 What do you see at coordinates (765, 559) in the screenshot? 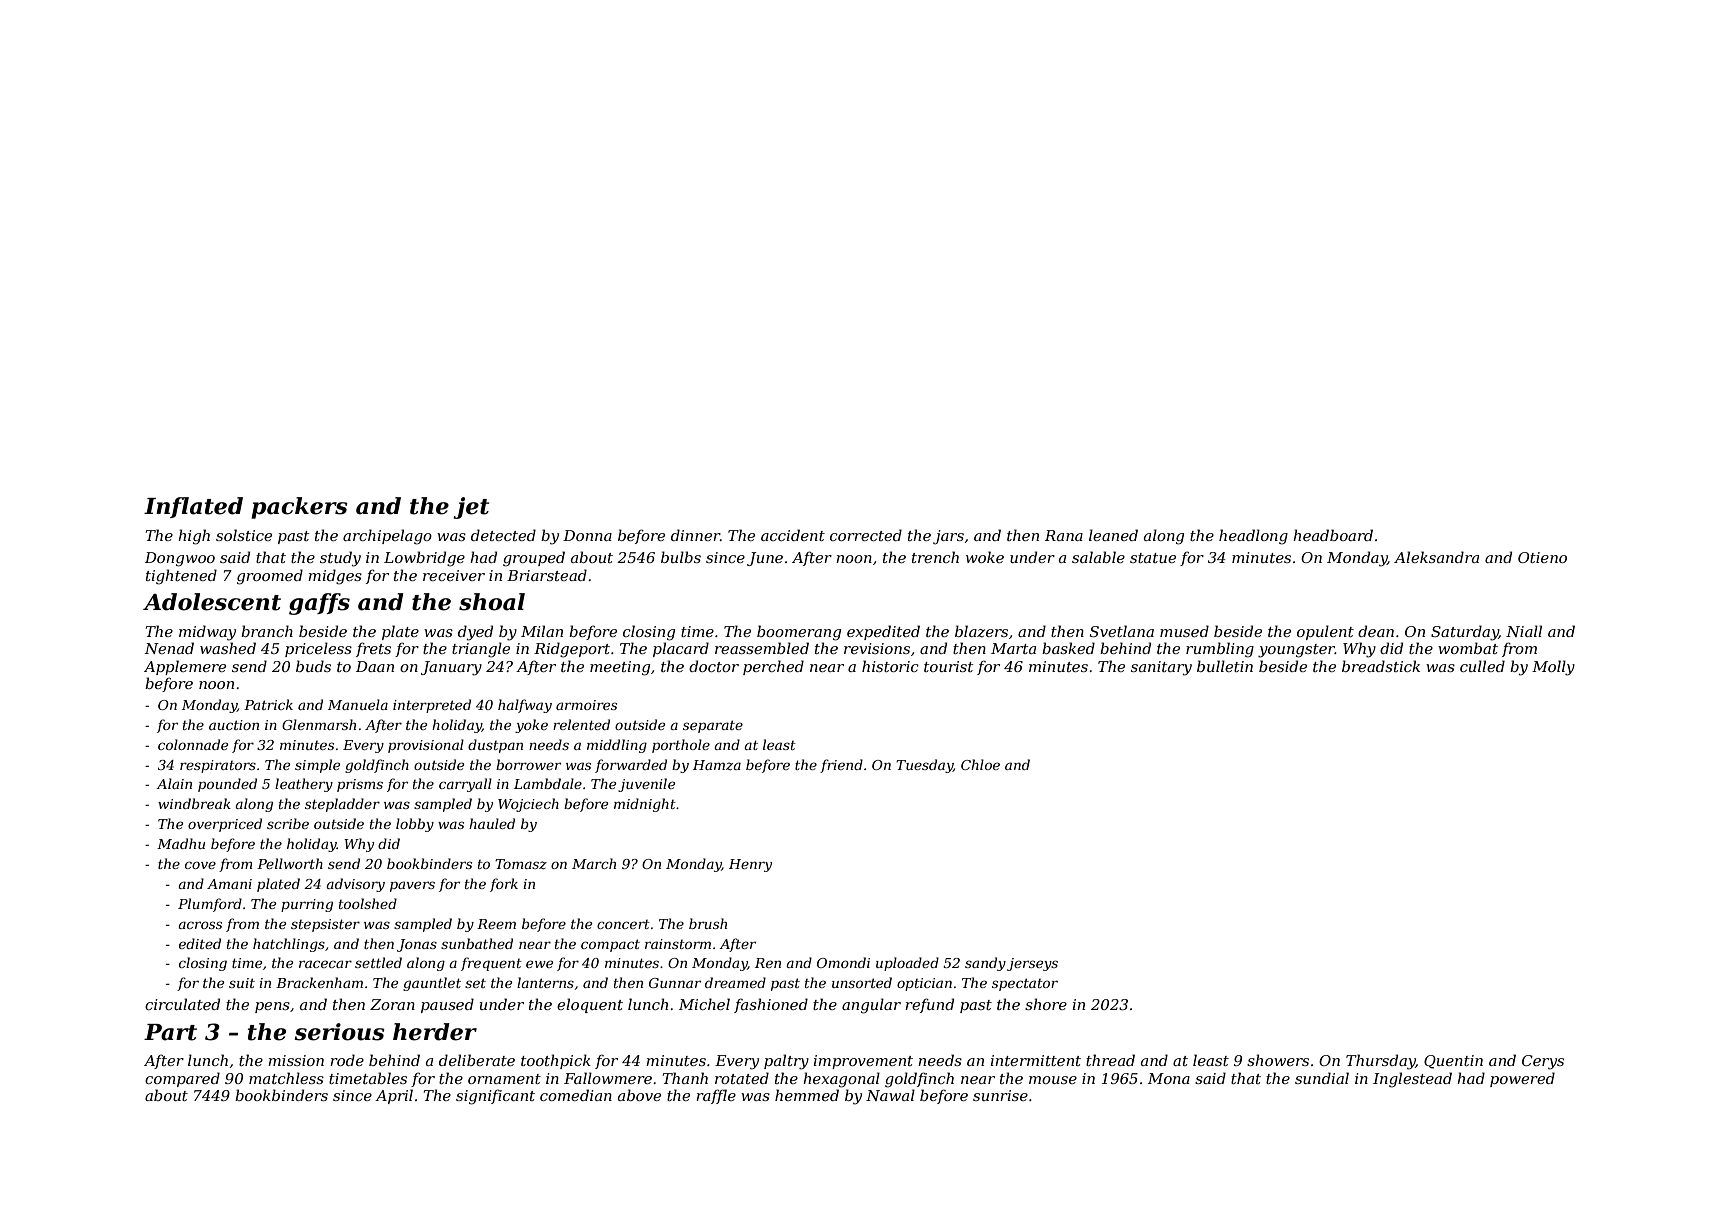
I see `June` at bounding box center [765, 559].
